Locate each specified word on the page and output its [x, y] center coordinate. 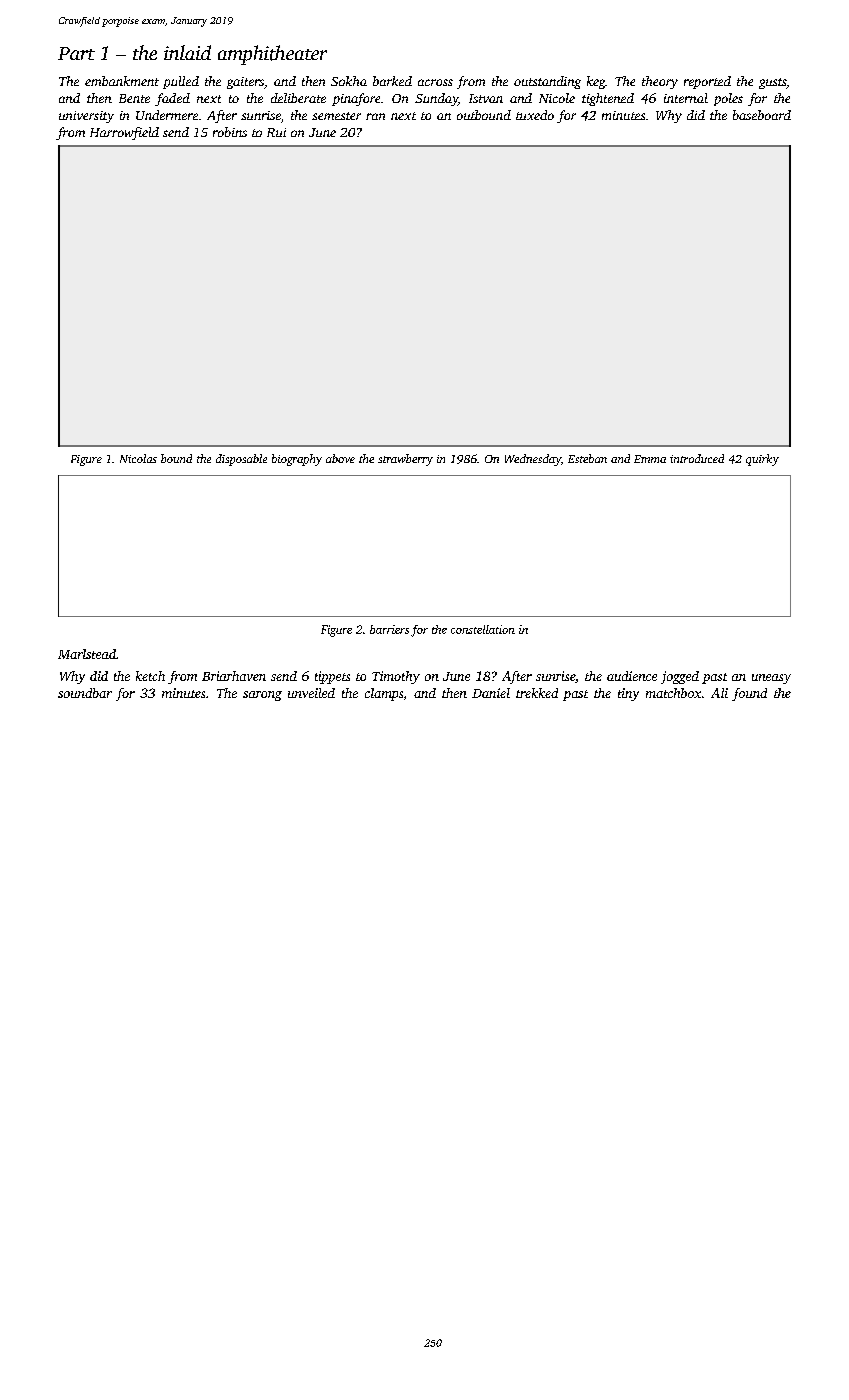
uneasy [771, 679]
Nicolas [138, 458]
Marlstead [87, 654]
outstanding [547, 82]
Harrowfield [124, 133]
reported [707, 82]
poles [728, 99]
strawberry [405, 460]
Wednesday [533, 460]
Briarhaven [234, 676]
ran [375, 116]
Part [76, 53]
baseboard [762, 115]
